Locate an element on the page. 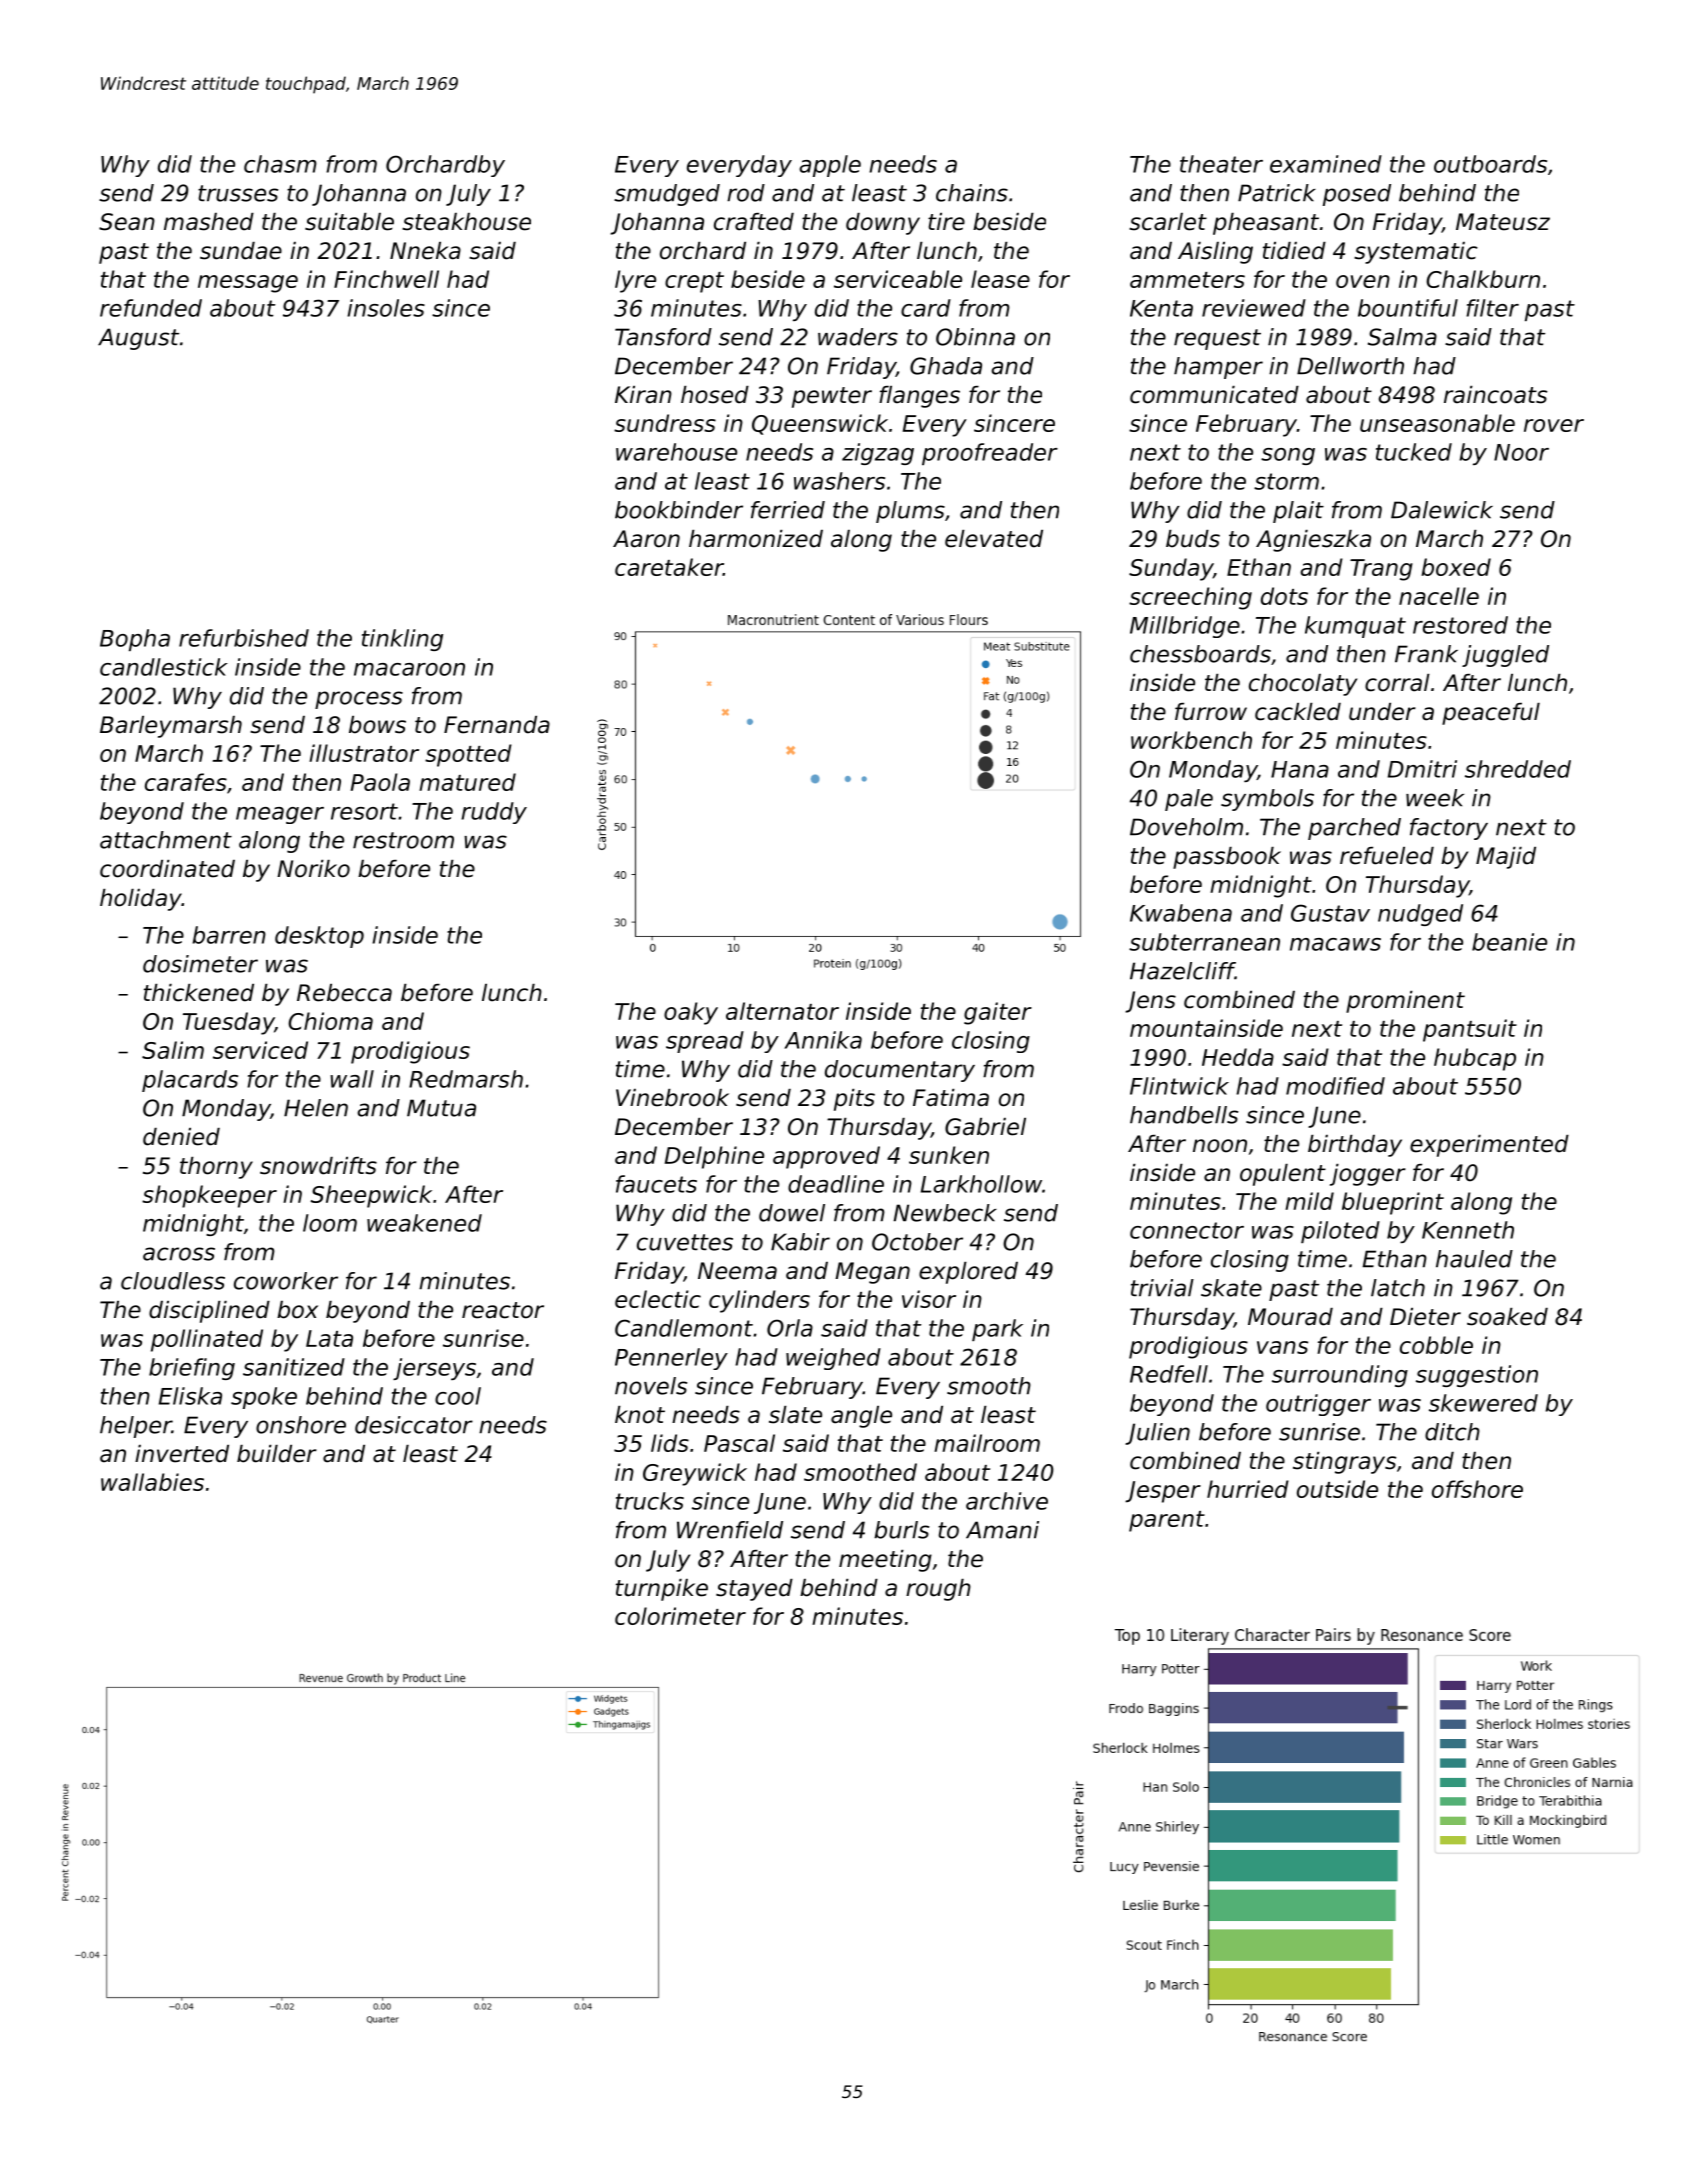 This document has width=1683, height=2178. stayed is located at coordinates (754, 1590).
